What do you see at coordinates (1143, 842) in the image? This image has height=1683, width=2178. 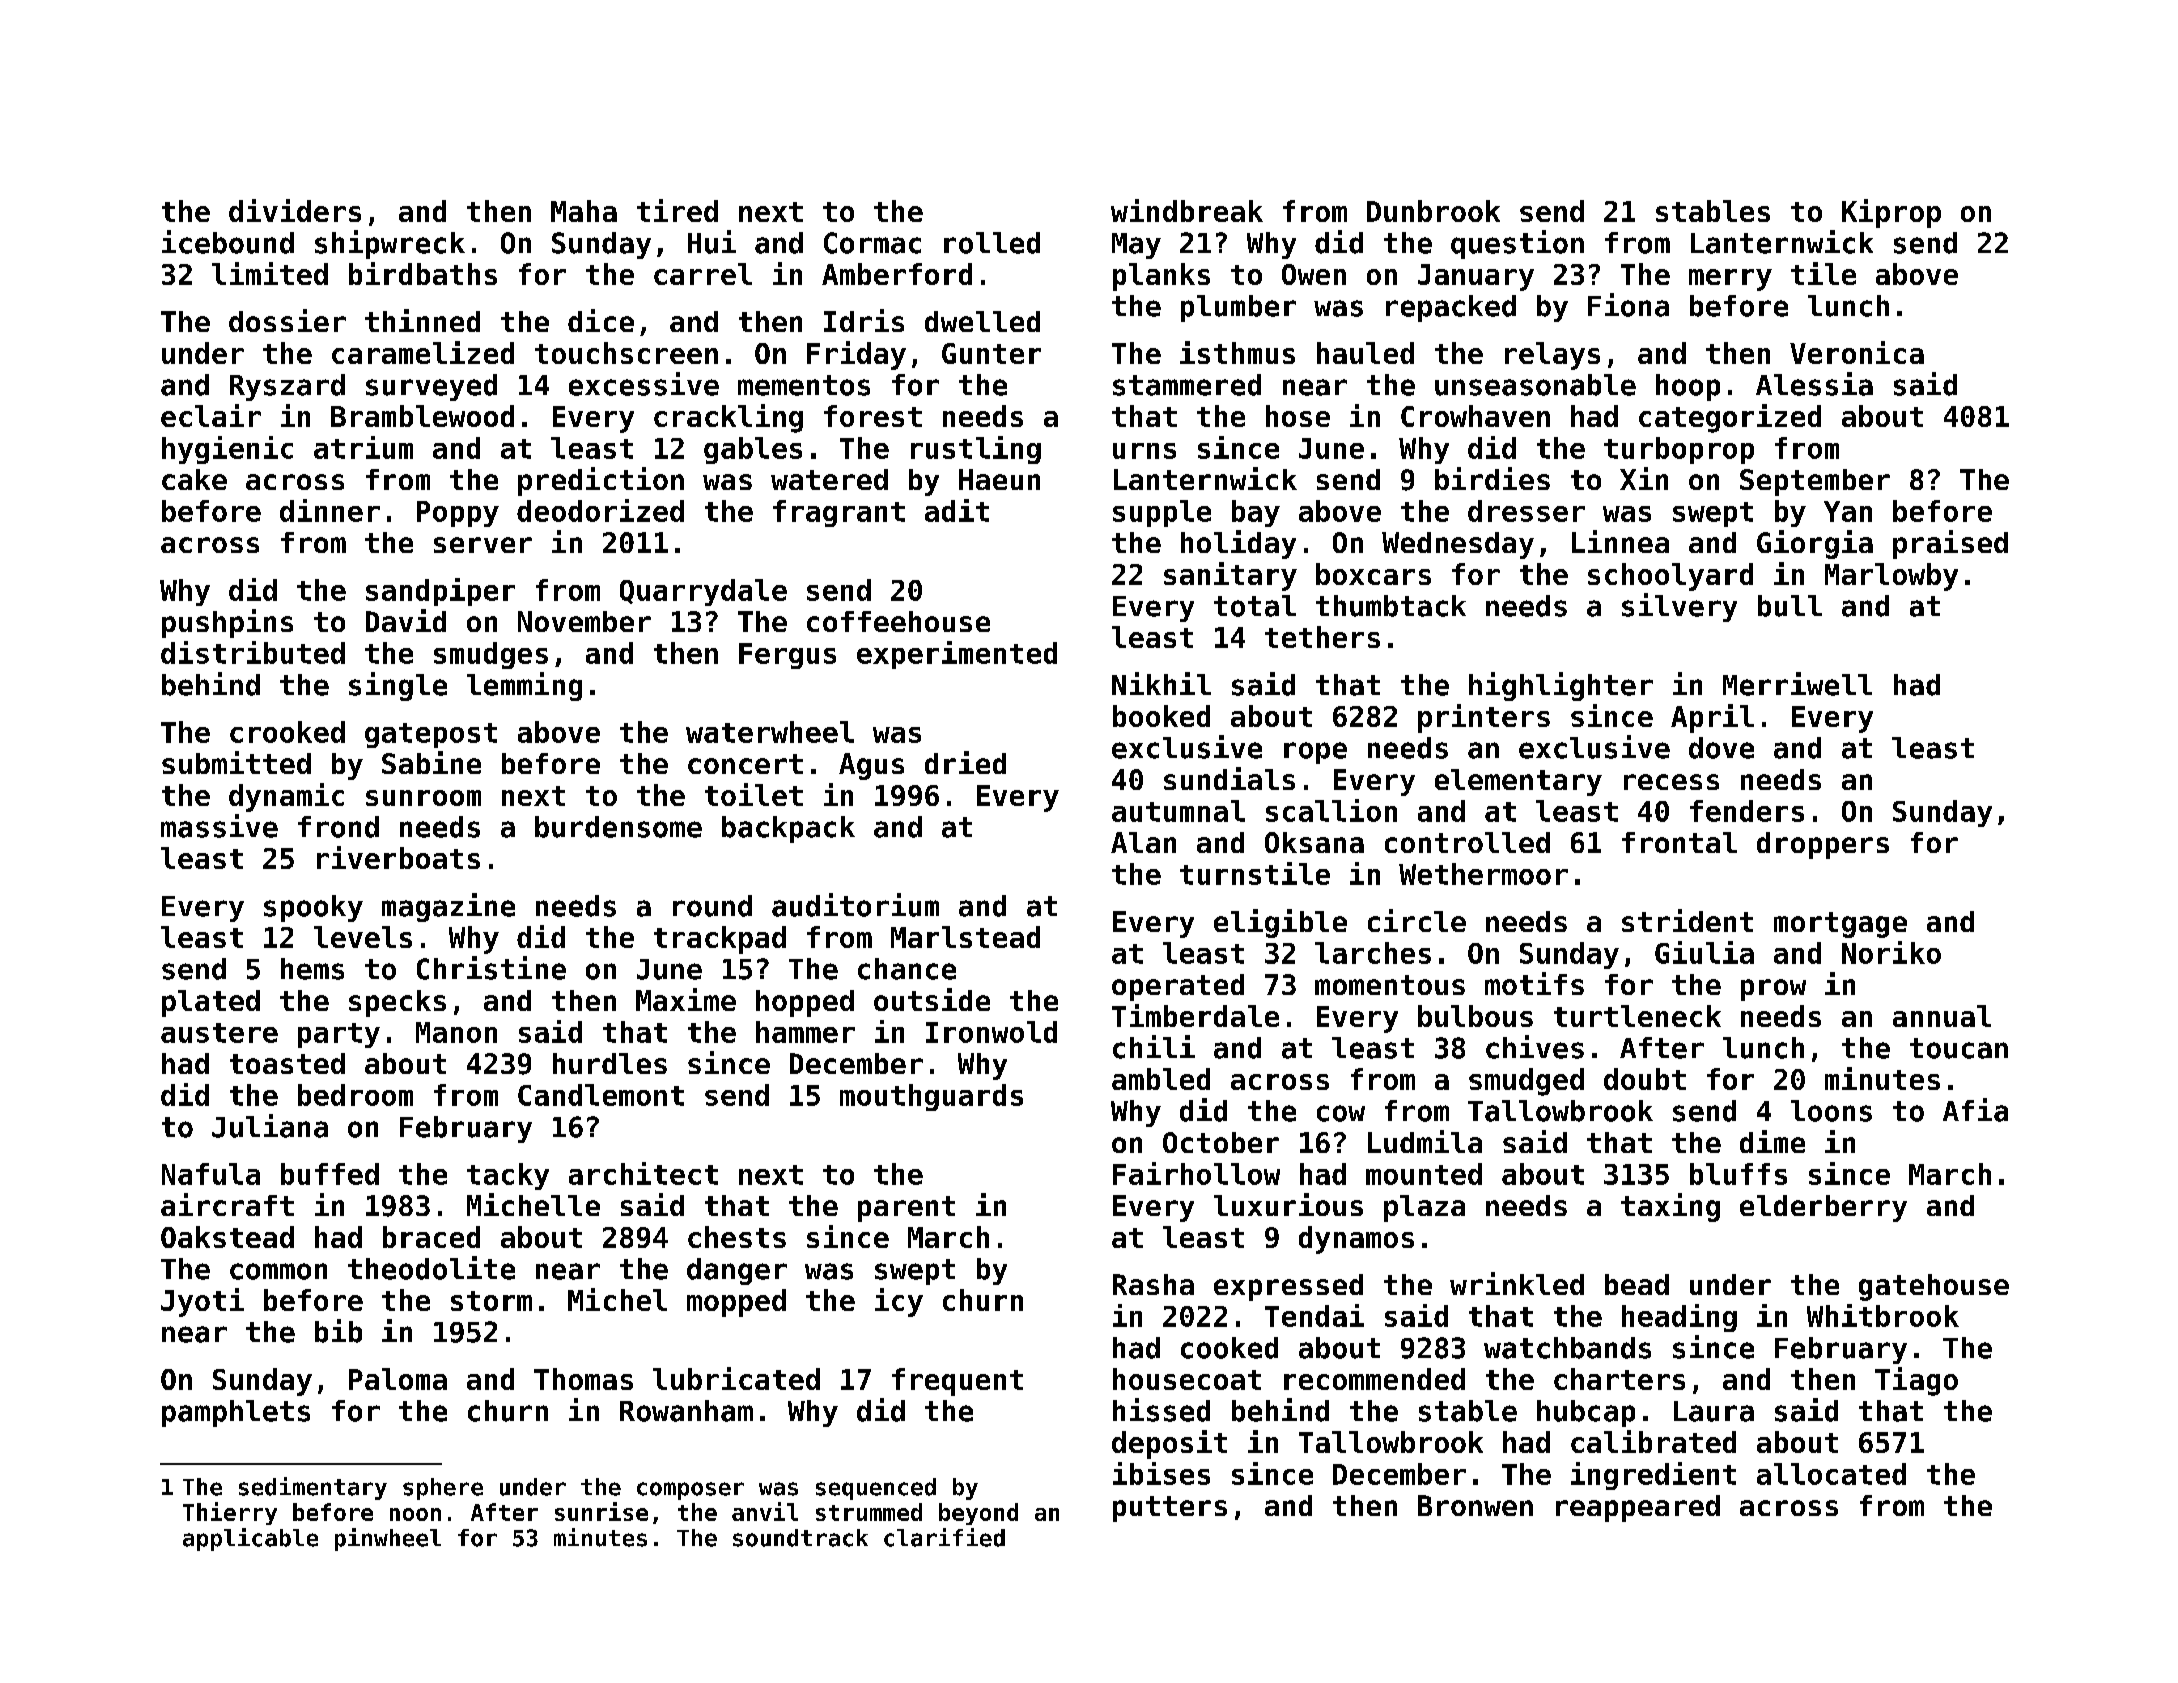 I see `Alan` at bounding box center [1143, 842].
